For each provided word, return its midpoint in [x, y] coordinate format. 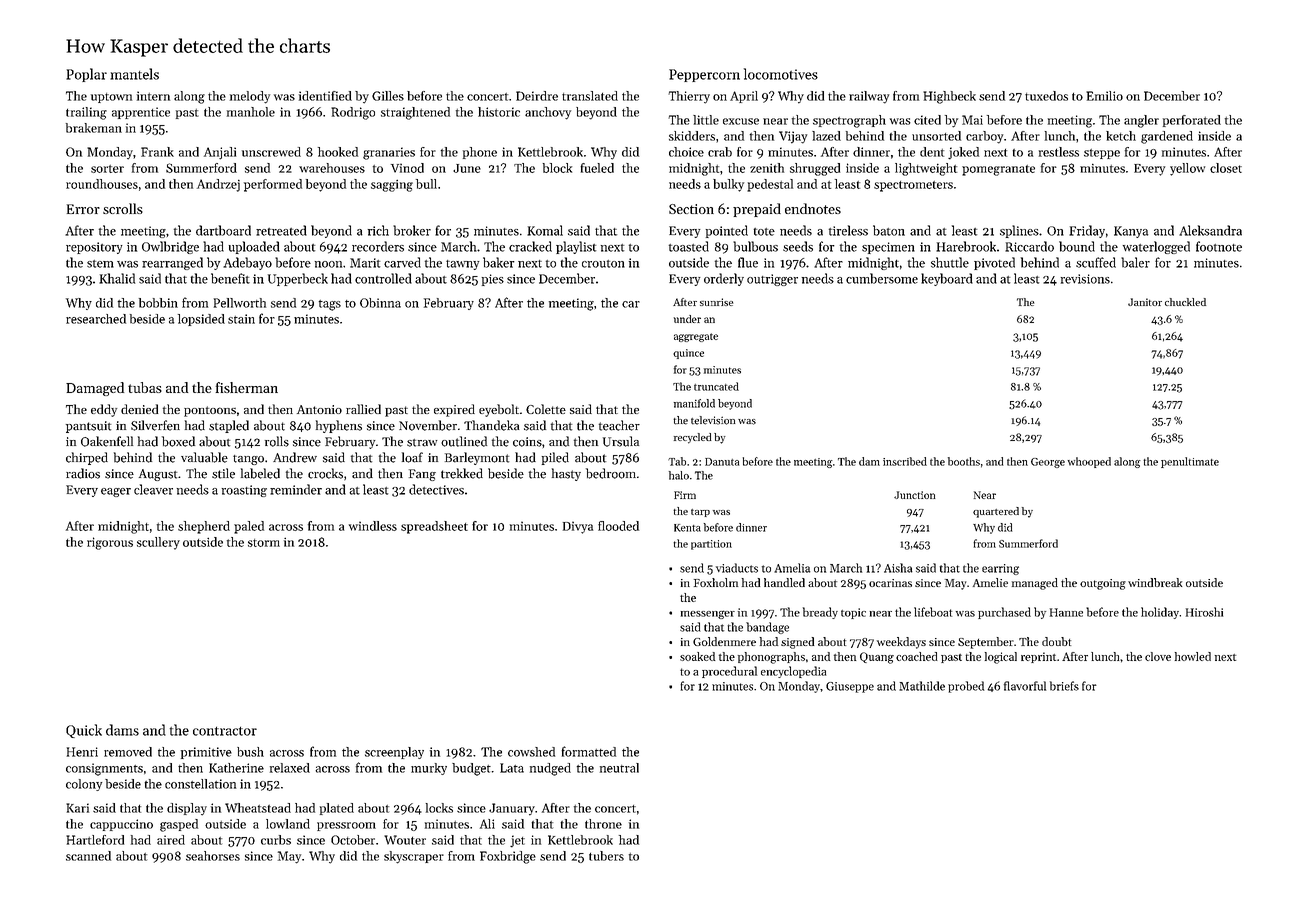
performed [273, 185]
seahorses [213, 856]
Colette [546, 409]
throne [603, 824]
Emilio [1104, 96]
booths [964, 461]
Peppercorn [704, 75]
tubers [606, 856]
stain [241, 319]
